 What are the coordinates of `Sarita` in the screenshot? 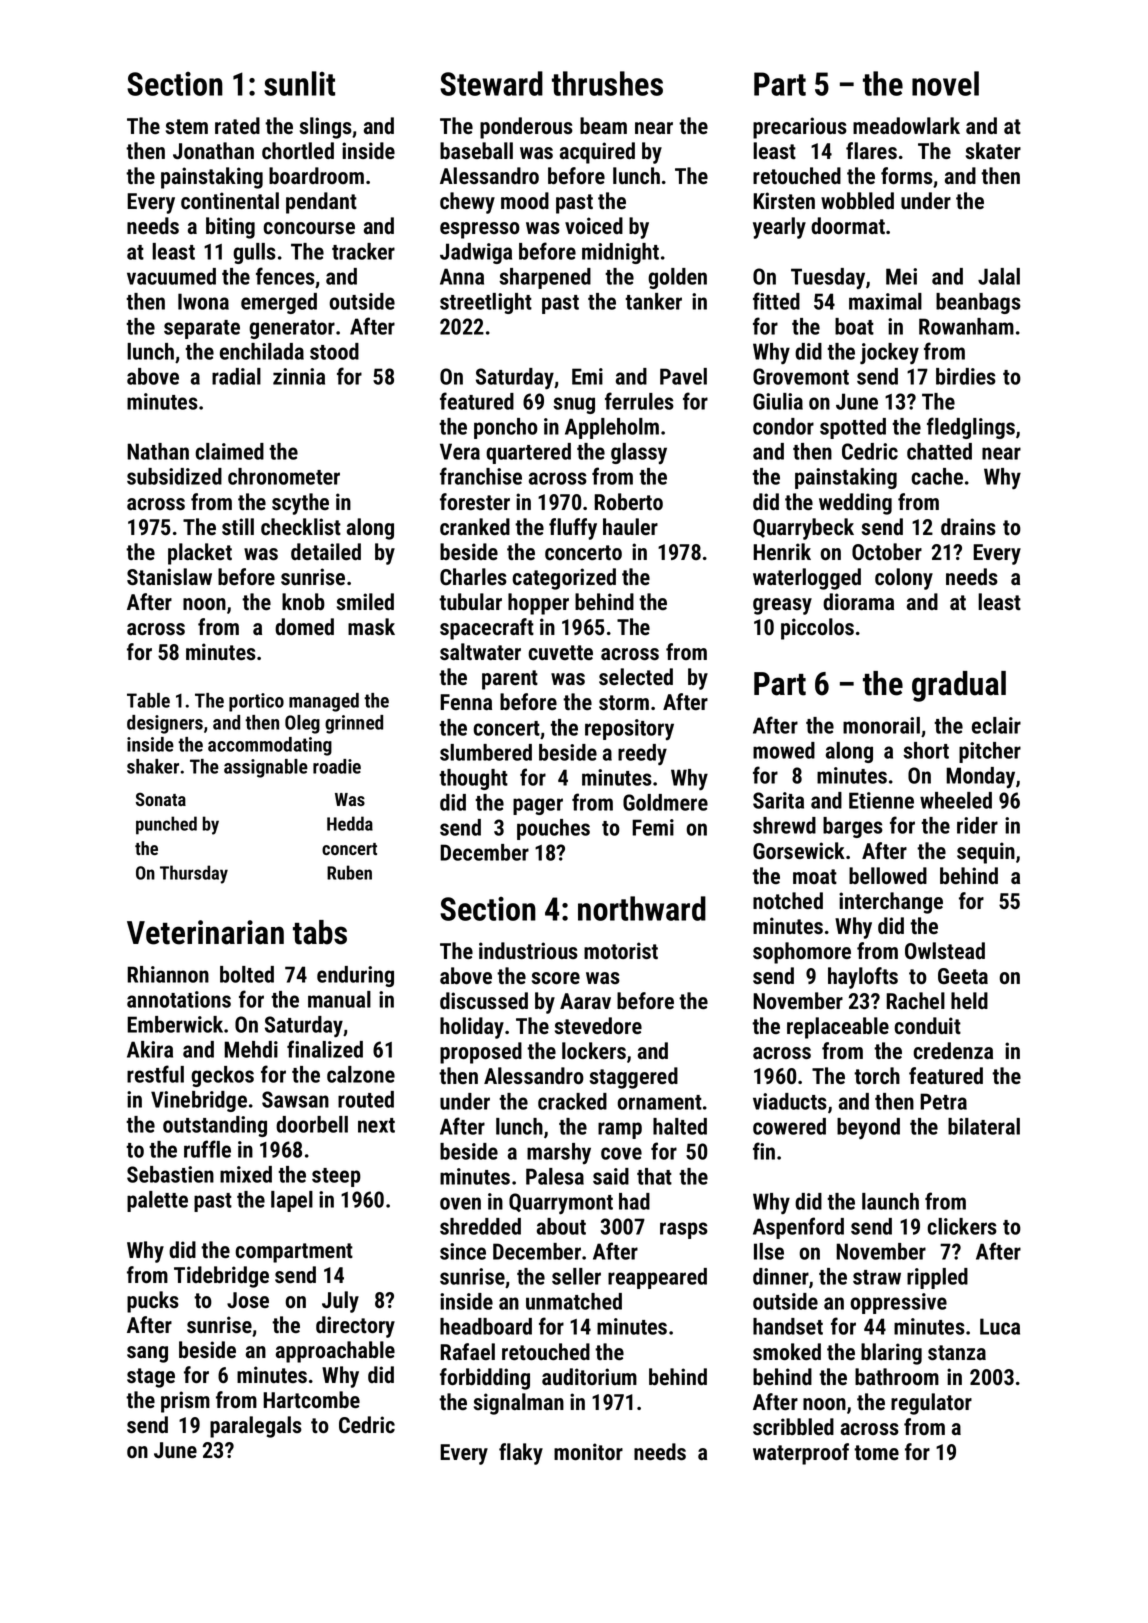 It's located at (778, 800).
